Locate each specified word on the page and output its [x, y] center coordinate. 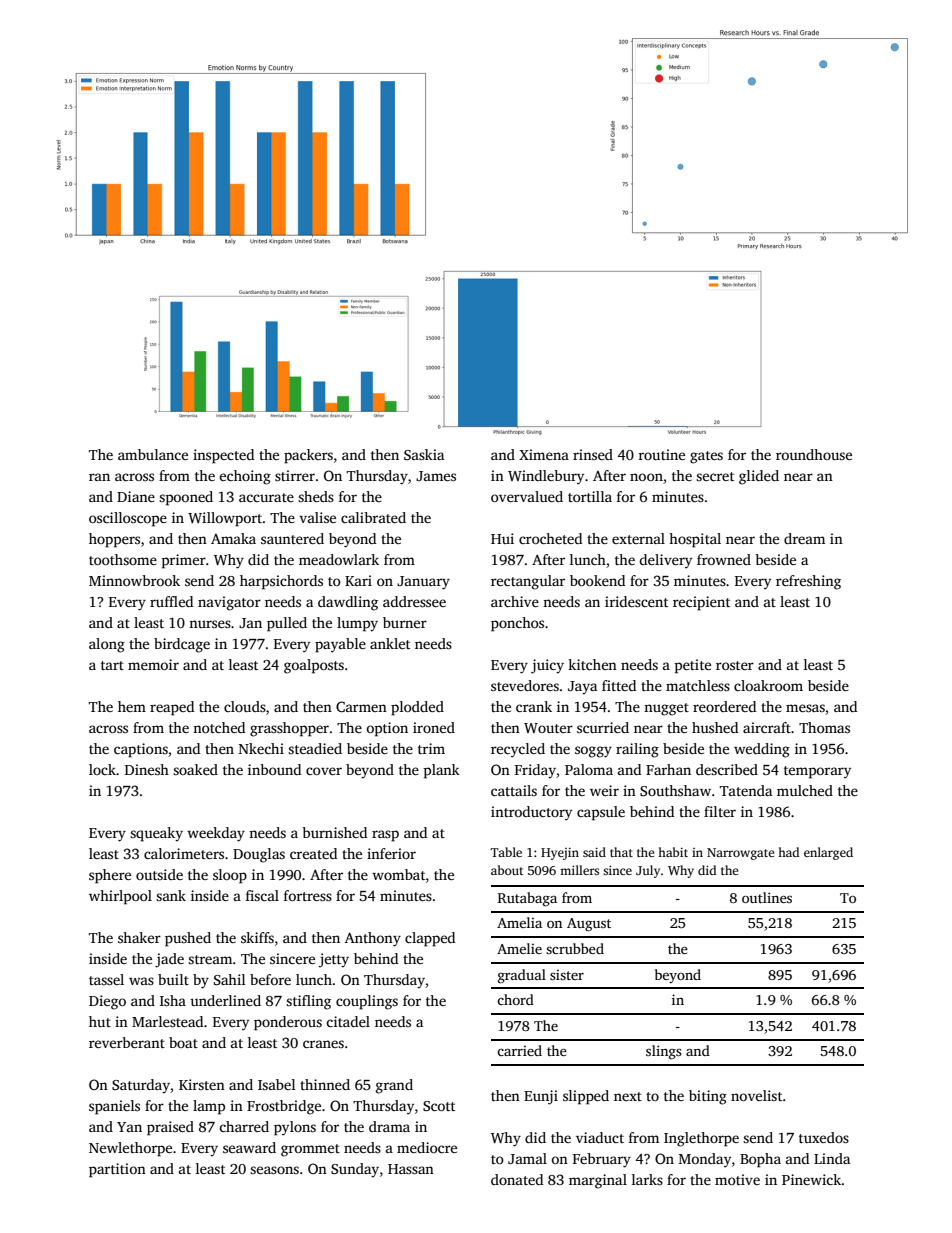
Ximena [544, 454]
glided [759, 477]
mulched [805, 790]
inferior [391, 853]
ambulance [153, 454]
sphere [110, 876]
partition [117, 1170]
